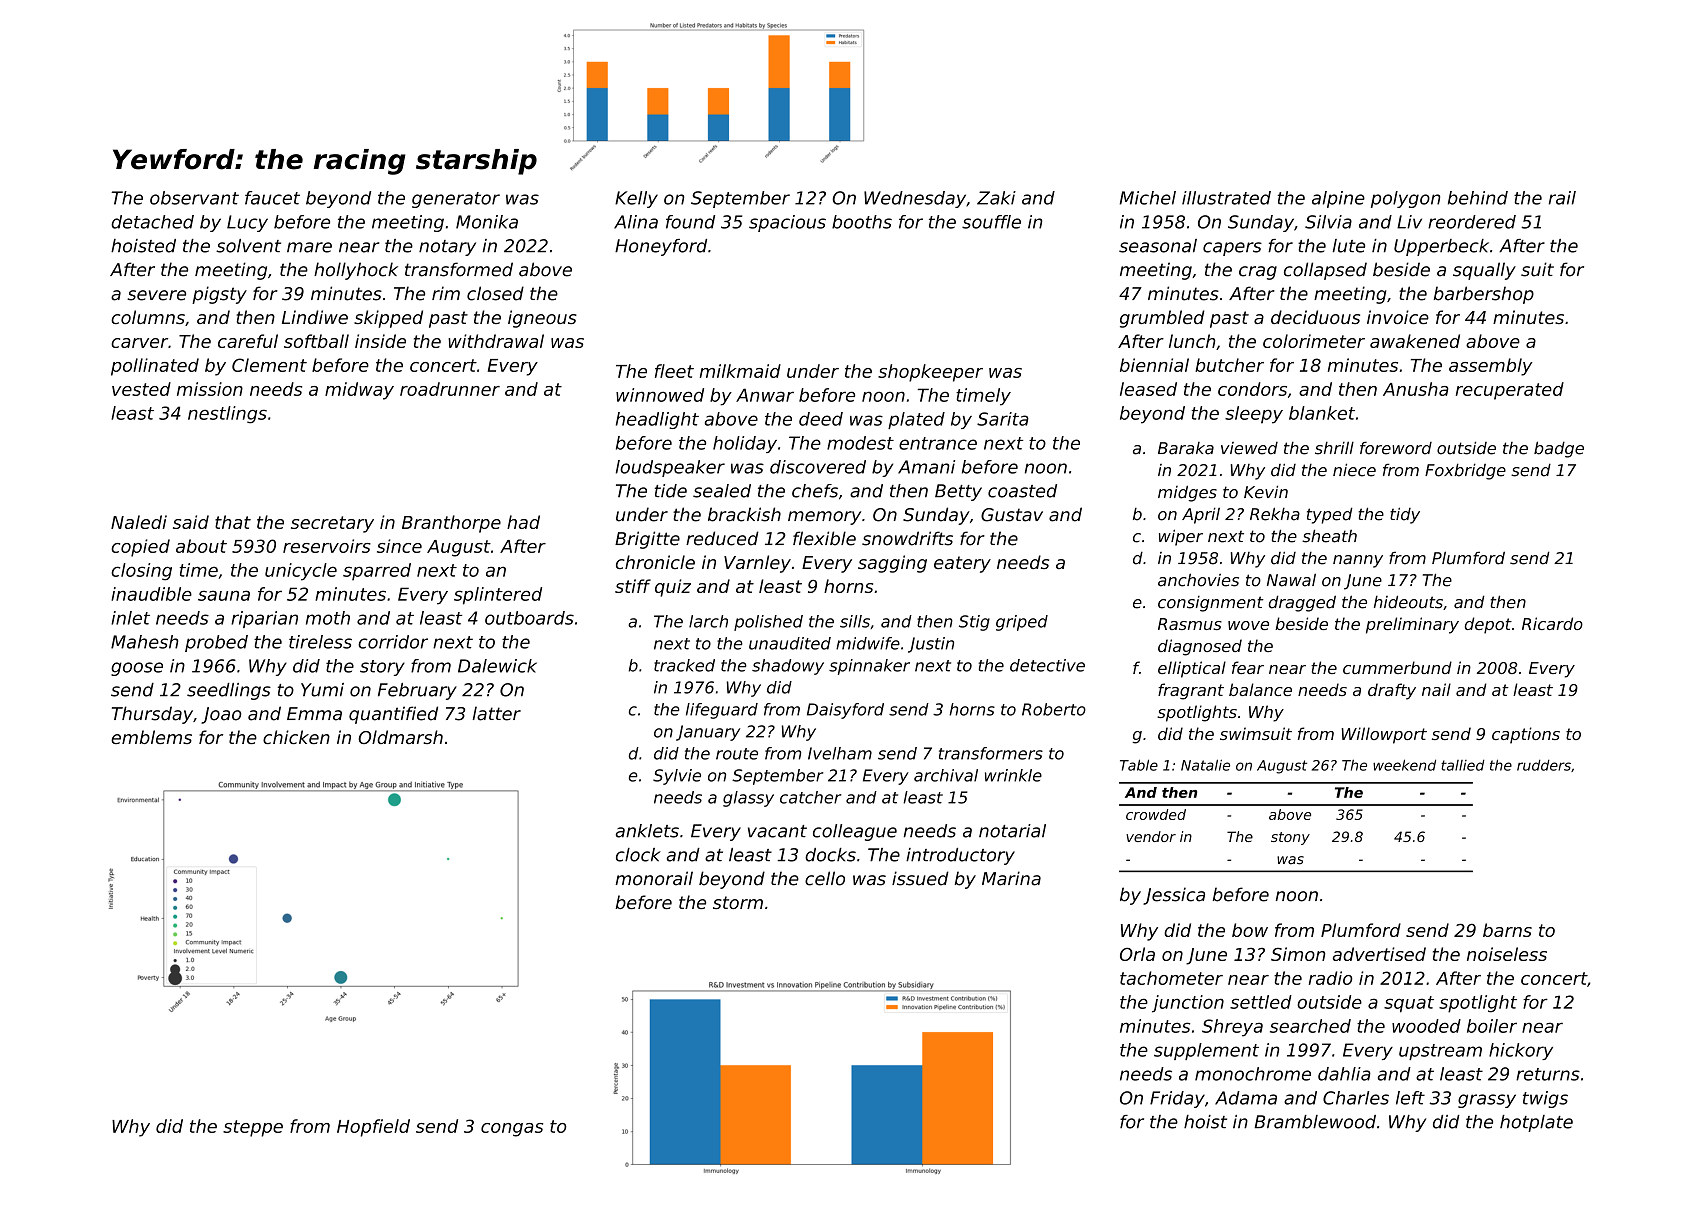 Image resolution: width=1704 pixels, height=1205 pixels. Describe the element at coordinates (1329, 536) in the image. I see `sheath` at that location.
